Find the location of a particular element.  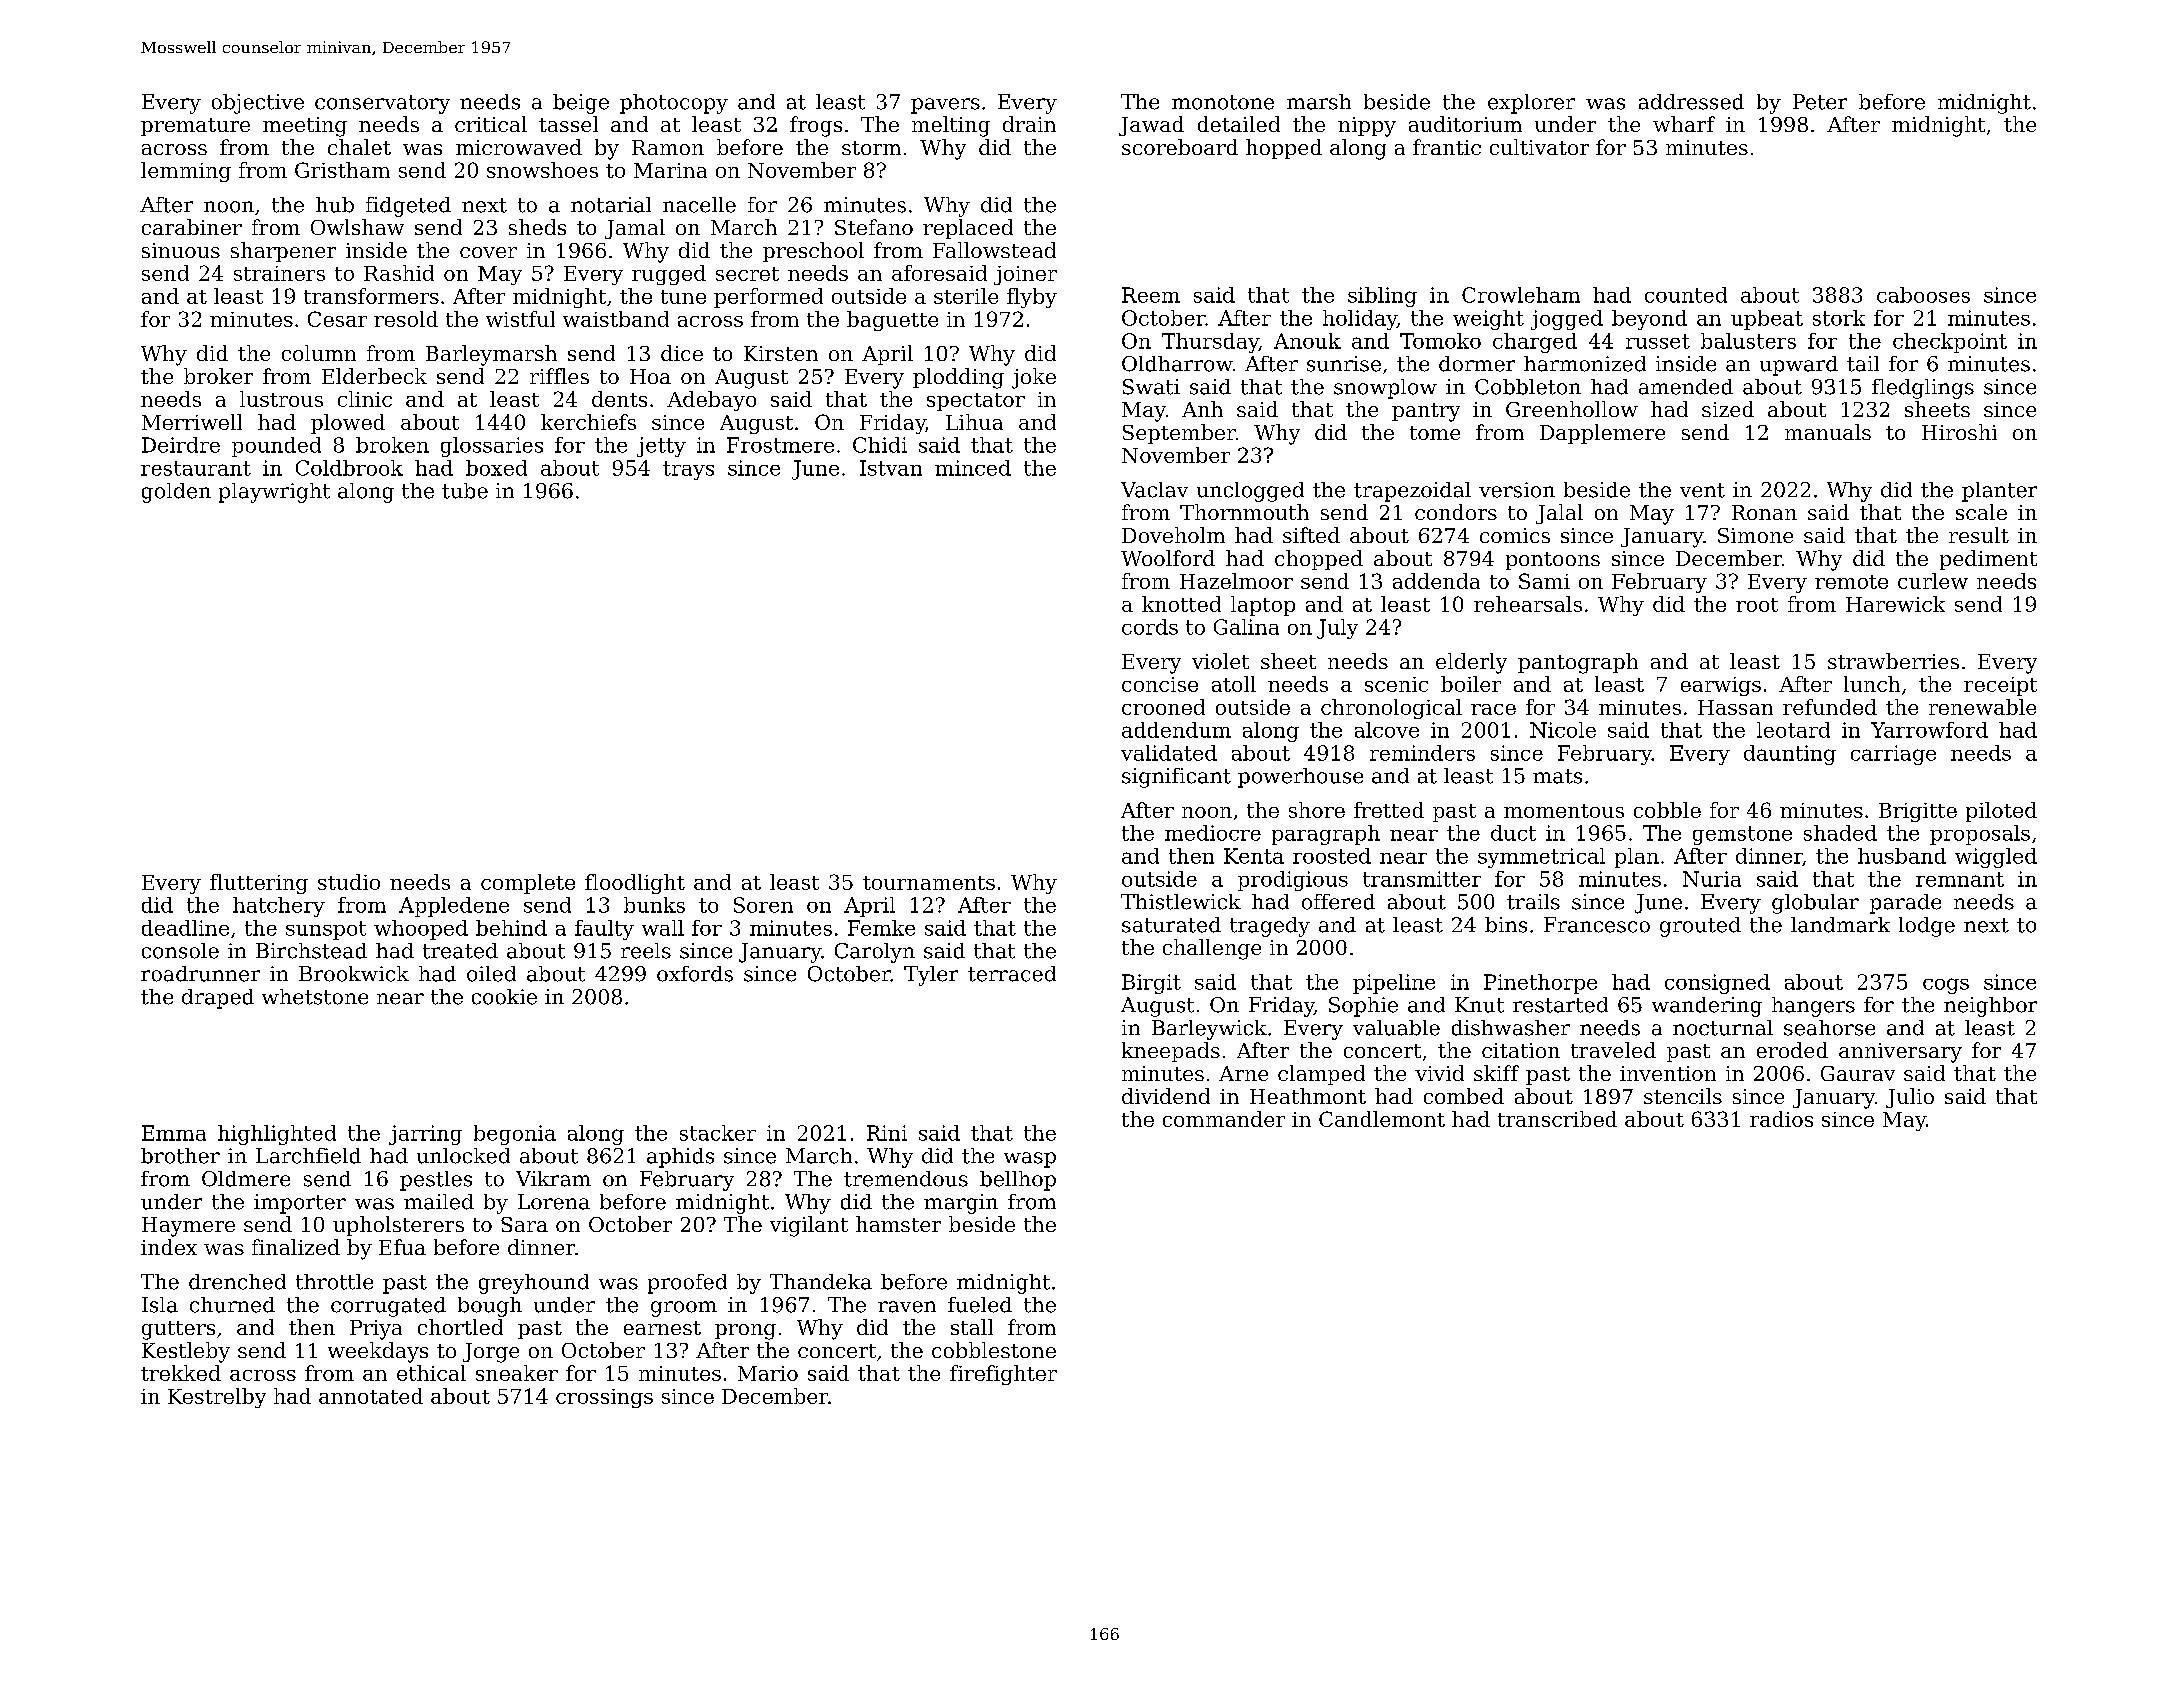

radios is located at coordinates (1781, 1119).
